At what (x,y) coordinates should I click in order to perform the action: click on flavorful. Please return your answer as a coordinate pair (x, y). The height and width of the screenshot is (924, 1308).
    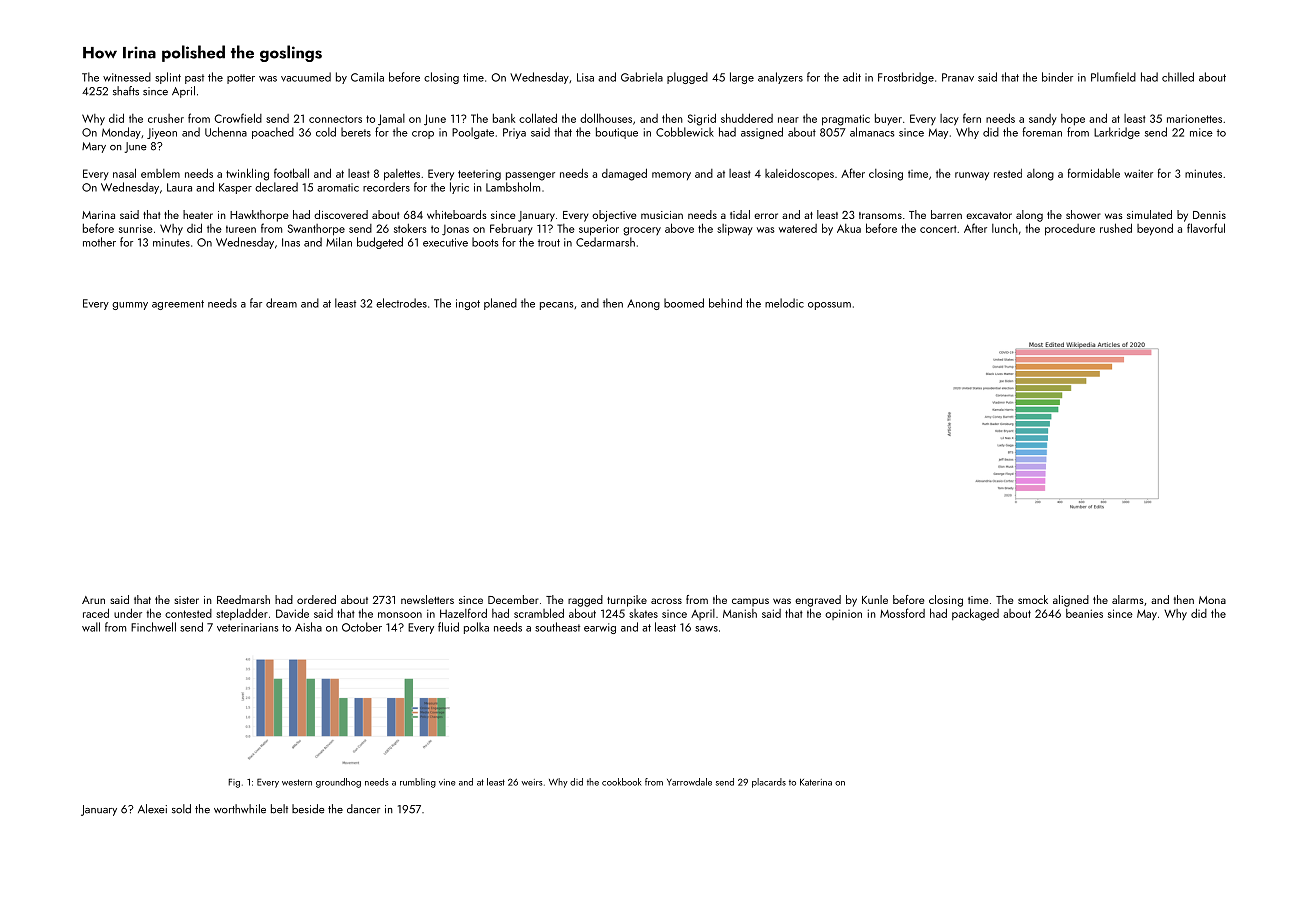
    Looking at the image, I should click on (1206, 228).
